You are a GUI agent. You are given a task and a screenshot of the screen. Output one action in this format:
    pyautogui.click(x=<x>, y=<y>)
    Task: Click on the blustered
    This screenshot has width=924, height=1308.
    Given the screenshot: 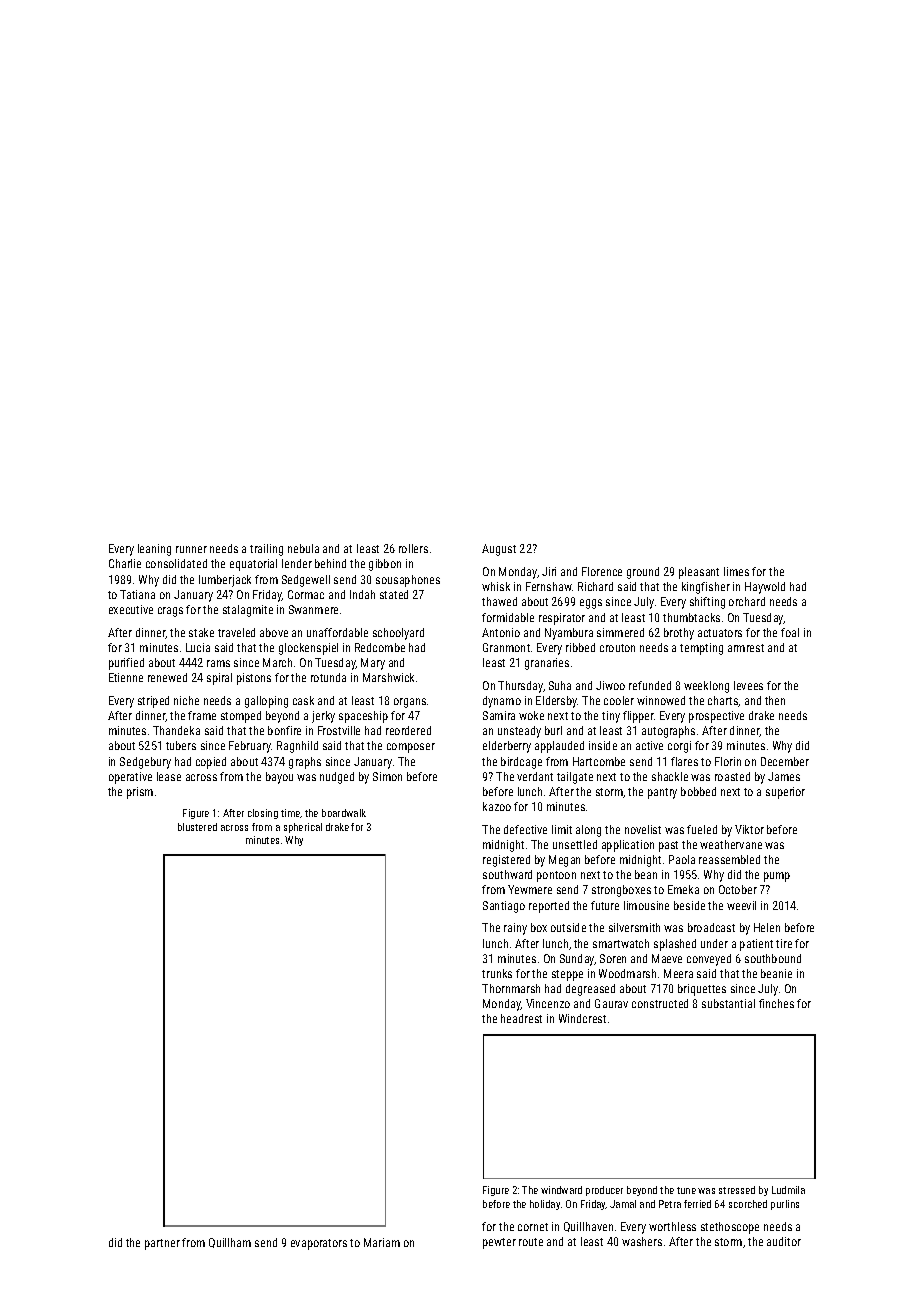 What is the action you would take?
    pyautogui.click(x=197, y=827)
